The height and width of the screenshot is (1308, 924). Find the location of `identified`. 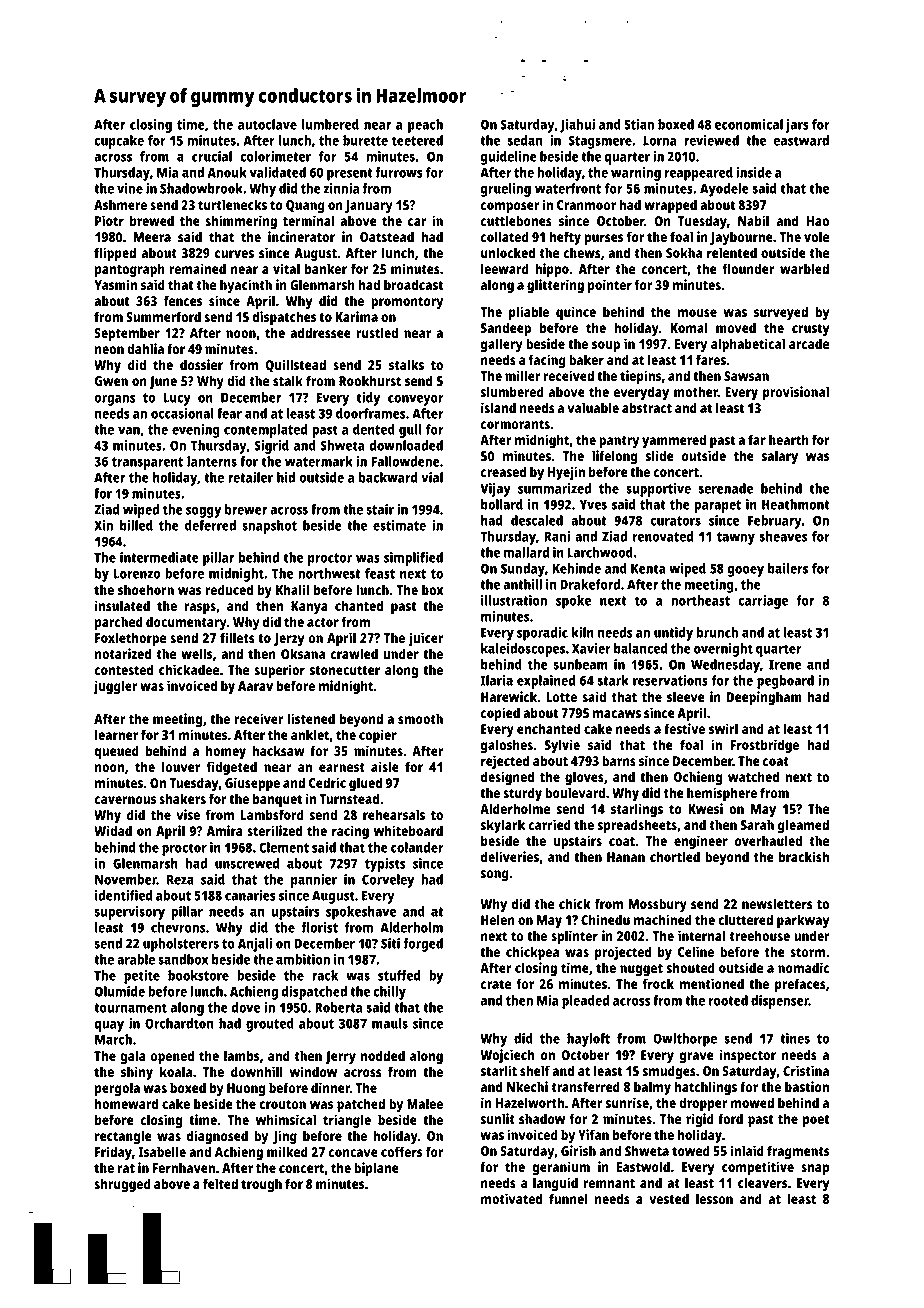

identified is located at coordinates (124, 895).
